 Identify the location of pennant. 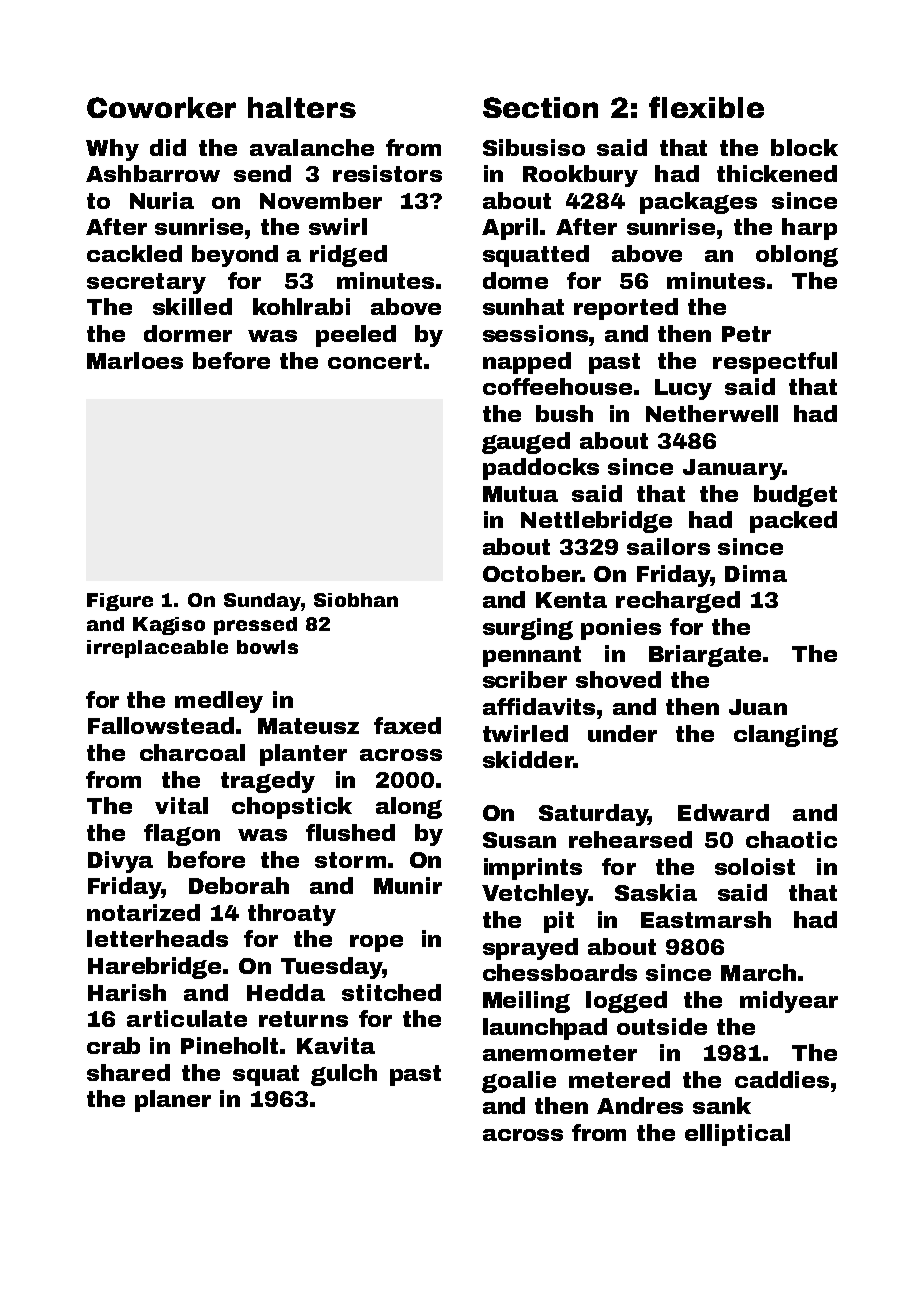
(532, 656).
